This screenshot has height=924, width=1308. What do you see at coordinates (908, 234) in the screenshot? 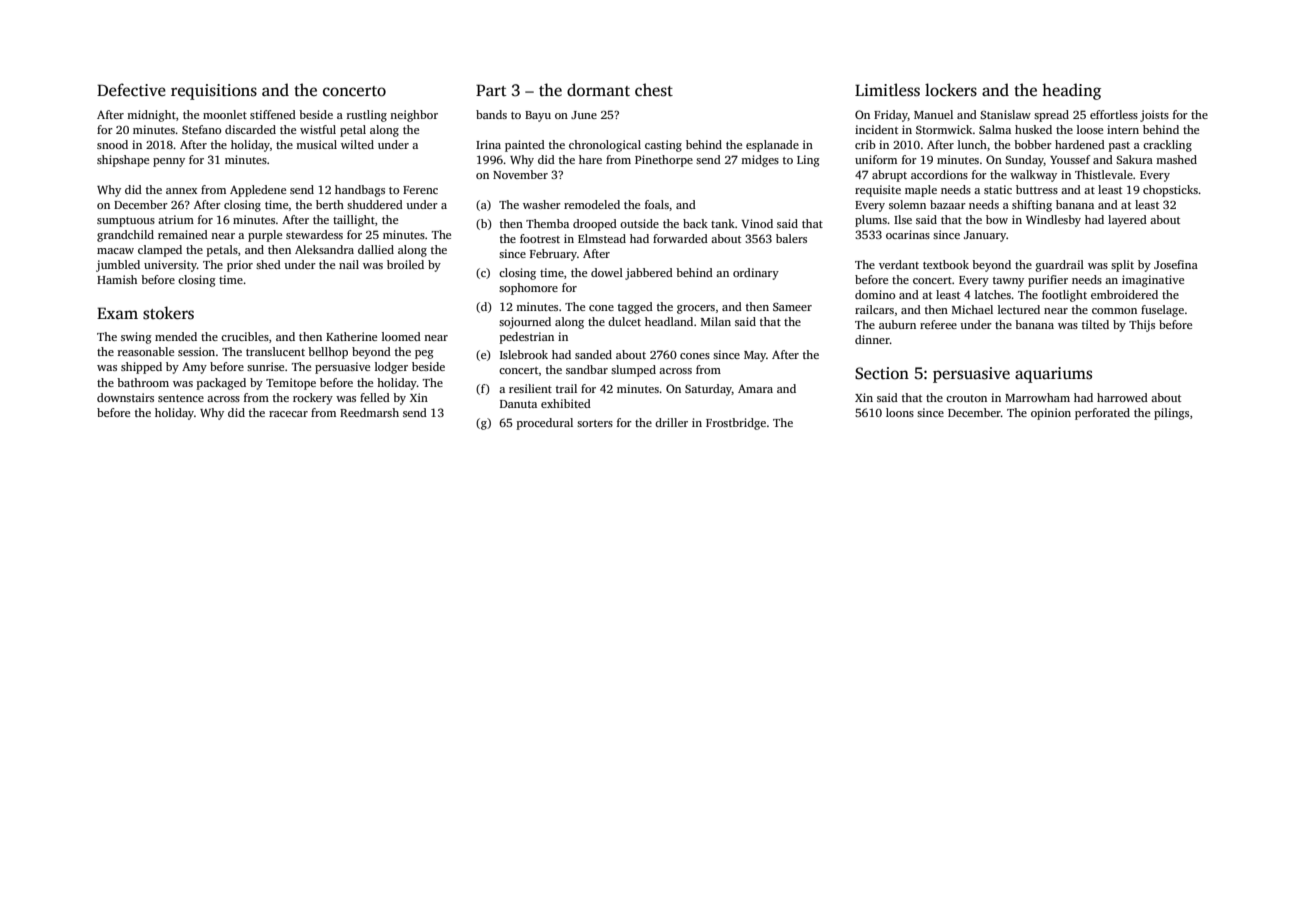
I see `ocarinas` at bounding box center [908, 234].
